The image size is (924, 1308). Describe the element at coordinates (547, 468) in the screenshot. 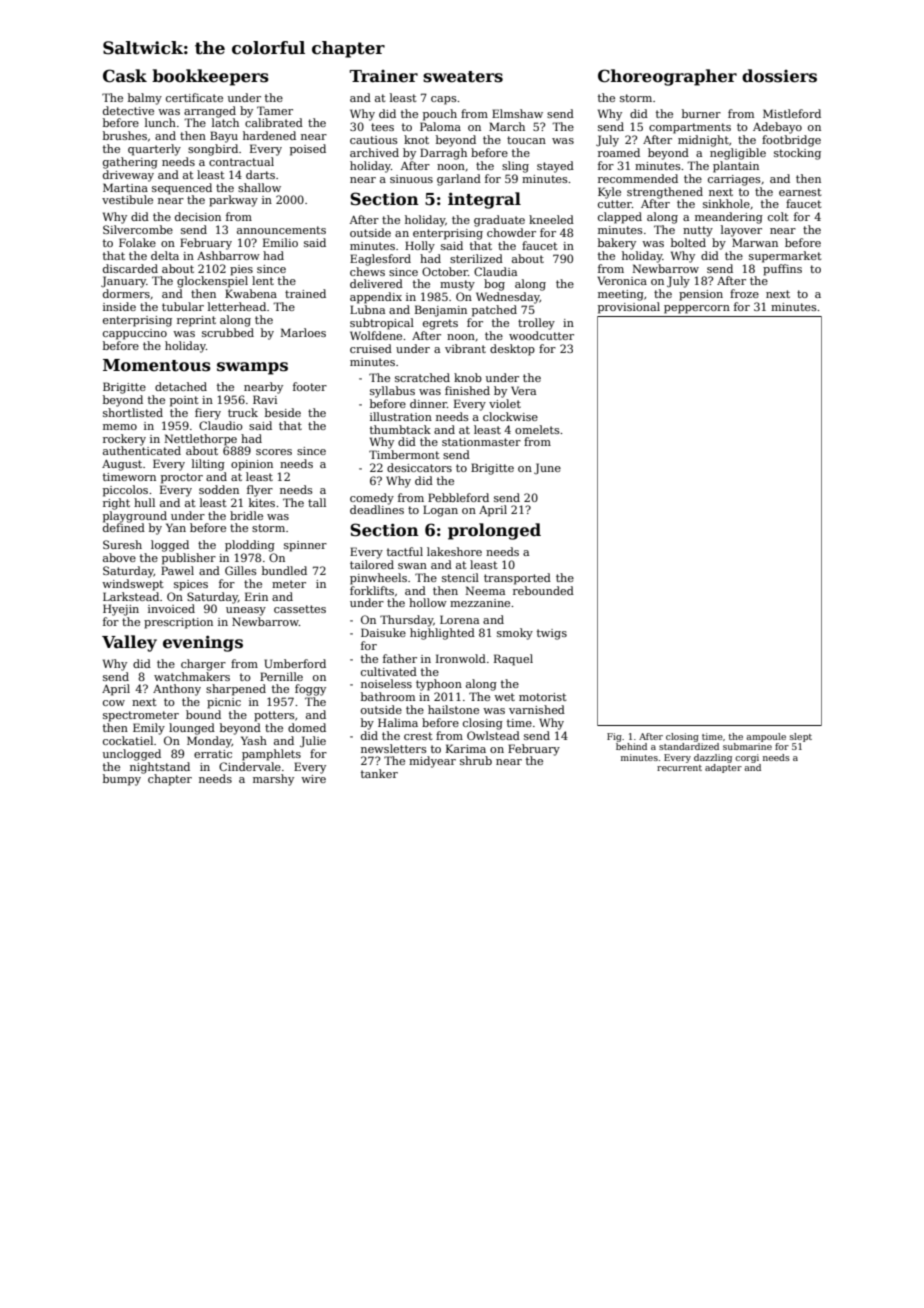

I see `June` at that location.
